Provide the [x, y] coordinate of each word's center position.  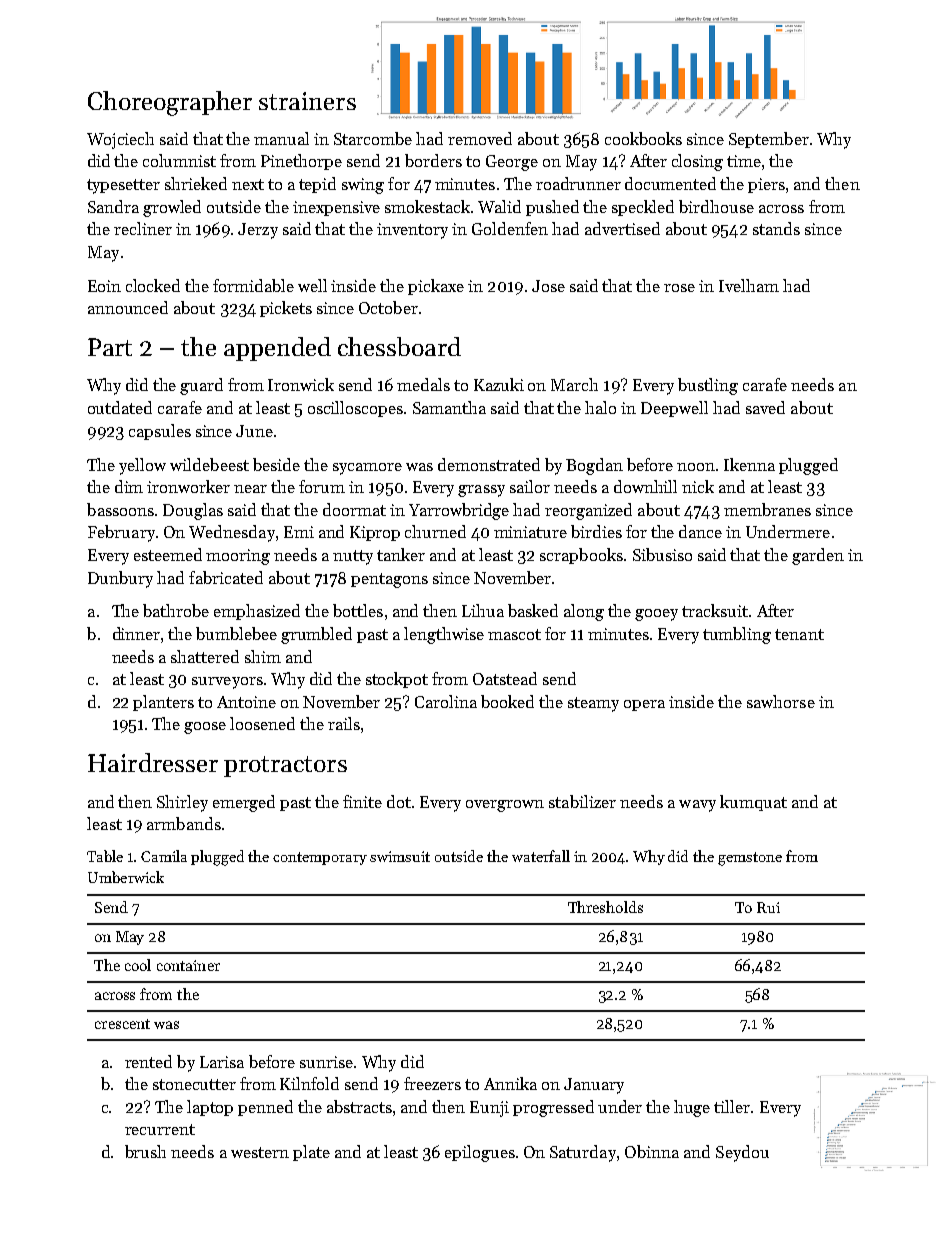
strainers [307, 101]
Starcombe [373, 138]
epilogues [480, 1153]
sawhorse [781, 701]
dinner [136, 633]
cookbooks [643, 138]
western [260, 1152]
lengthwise [444, 635]
